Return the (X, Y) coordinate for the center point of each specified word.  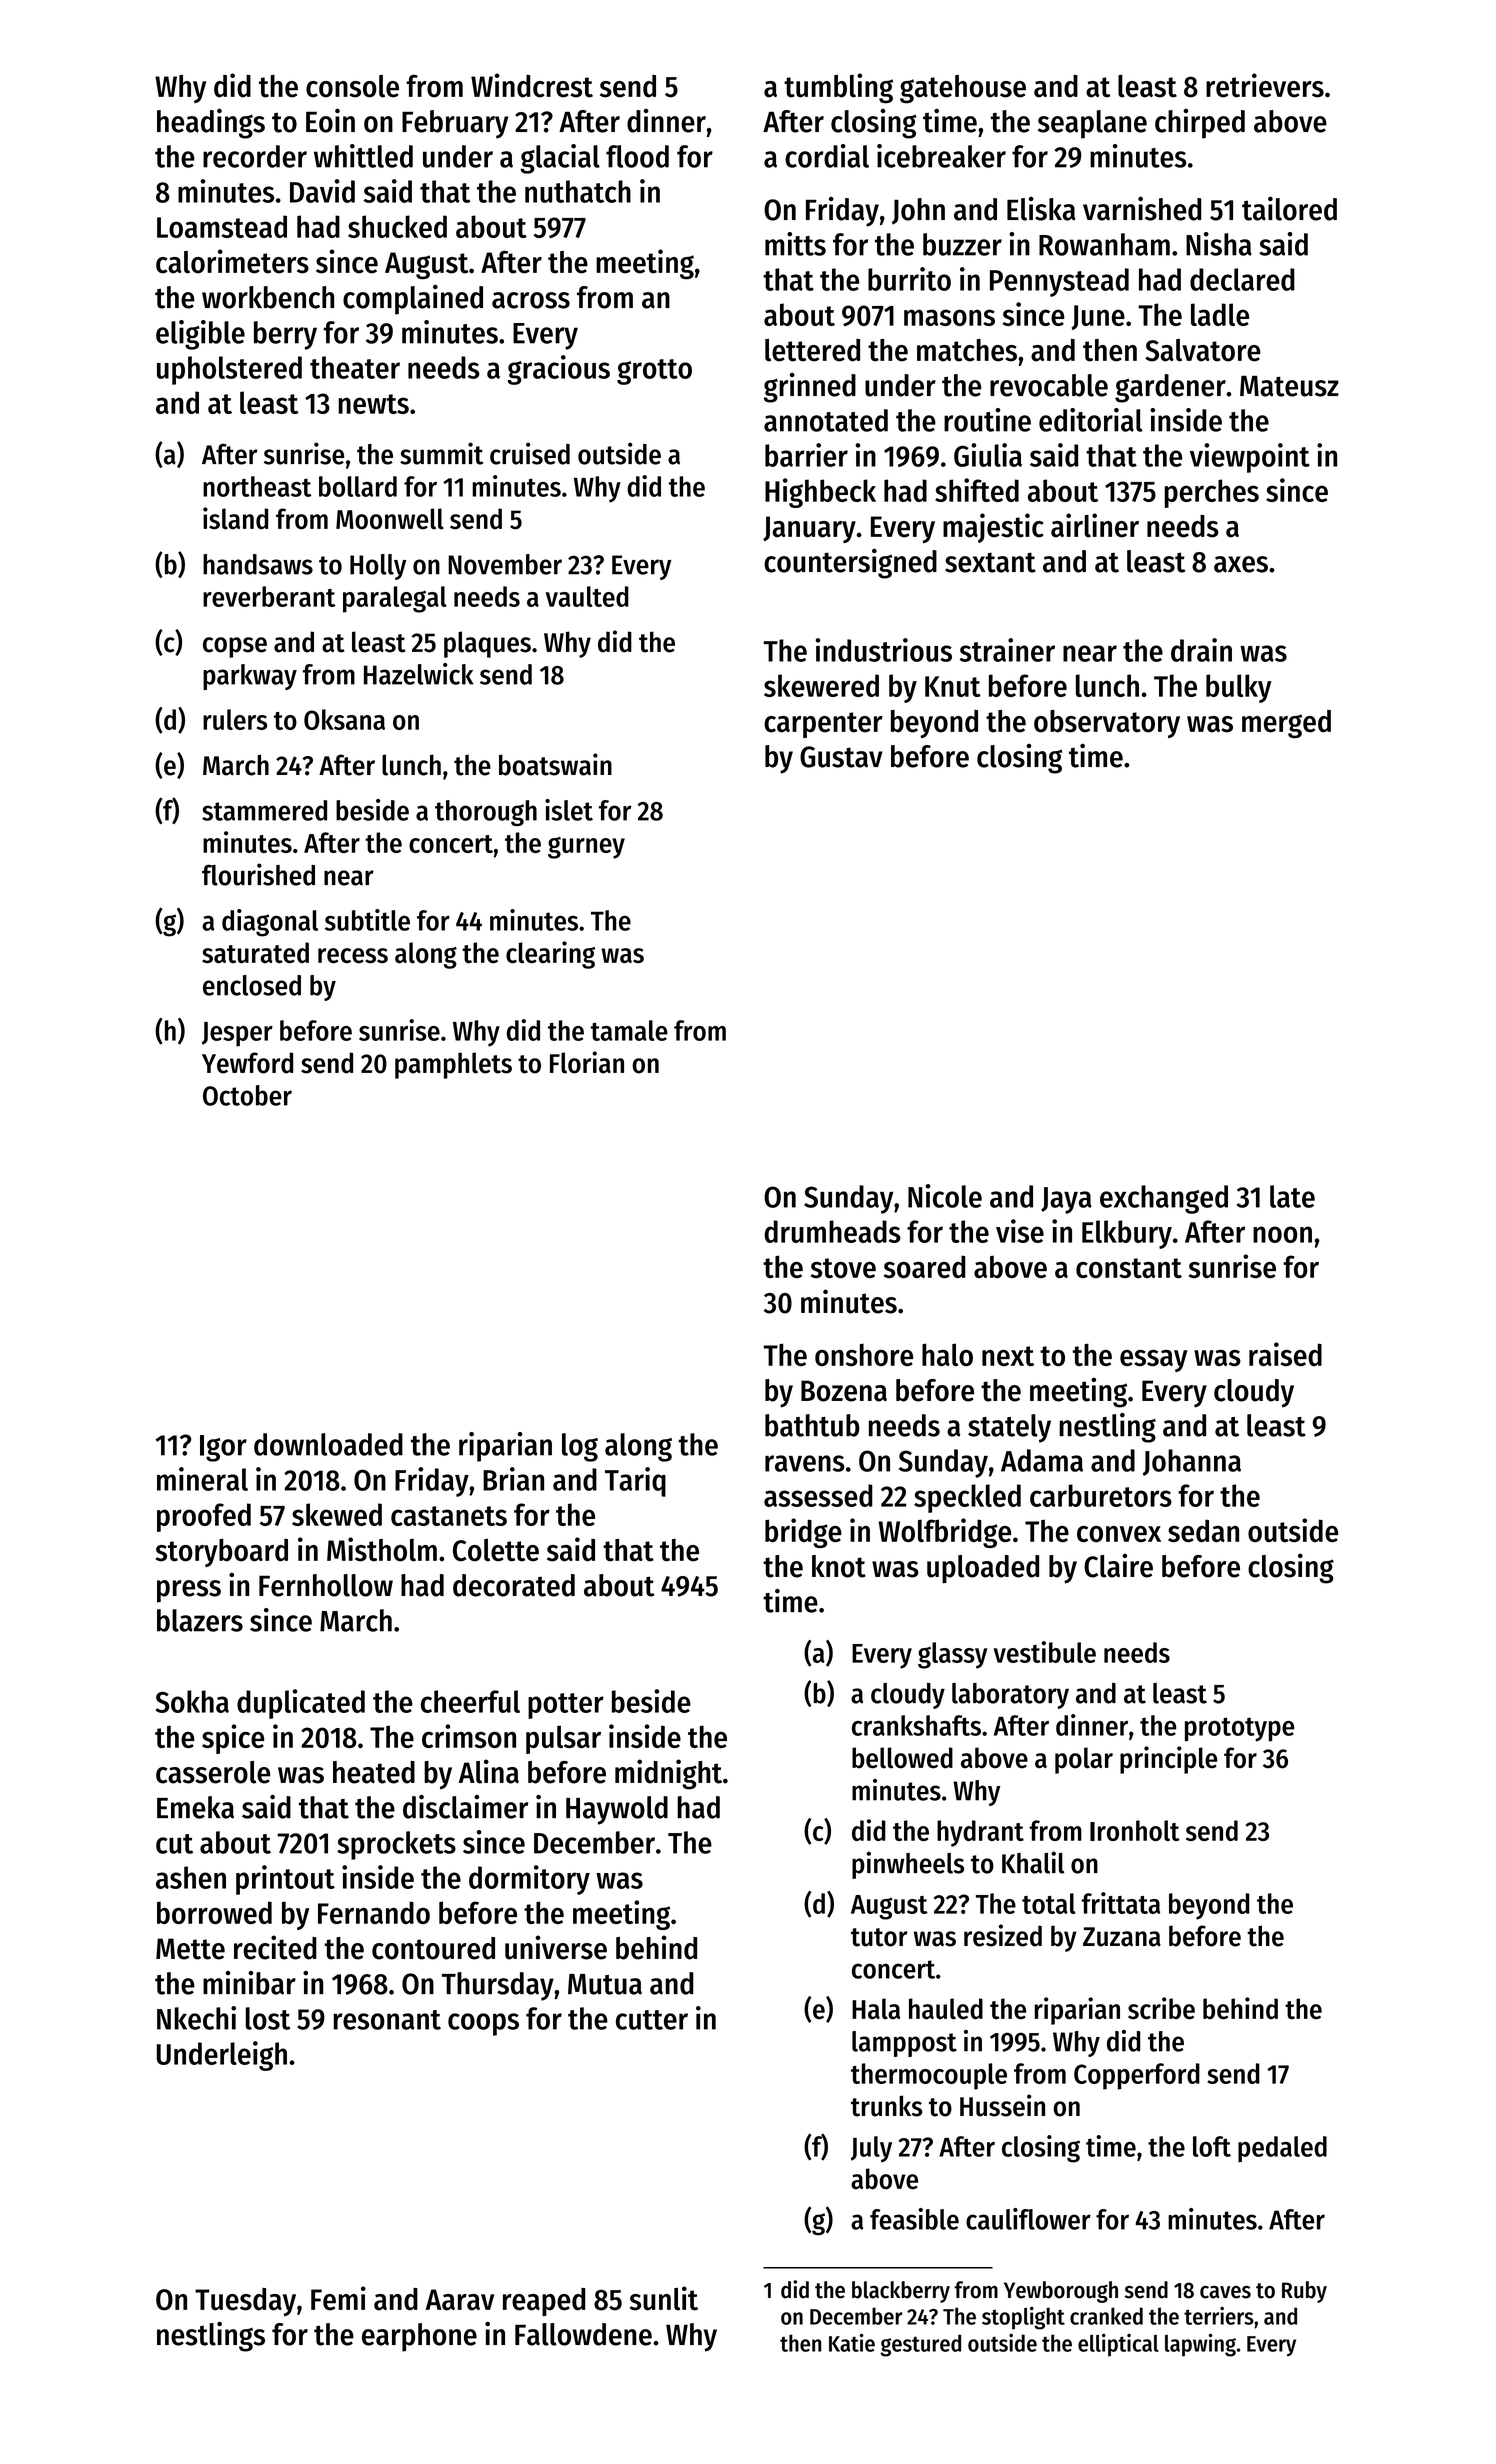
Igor (223, 1448)
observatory (1107, 724)
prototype (1239, 1729)
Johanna (1192, 1462)
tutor (879, 1937)
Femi (338, 2298)
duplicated (301, 1704)
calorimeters (232, 261)
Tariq (635, 1482)
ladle (1220, 314)
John (918, 211)
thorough (486, 813)
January (809, 529)
